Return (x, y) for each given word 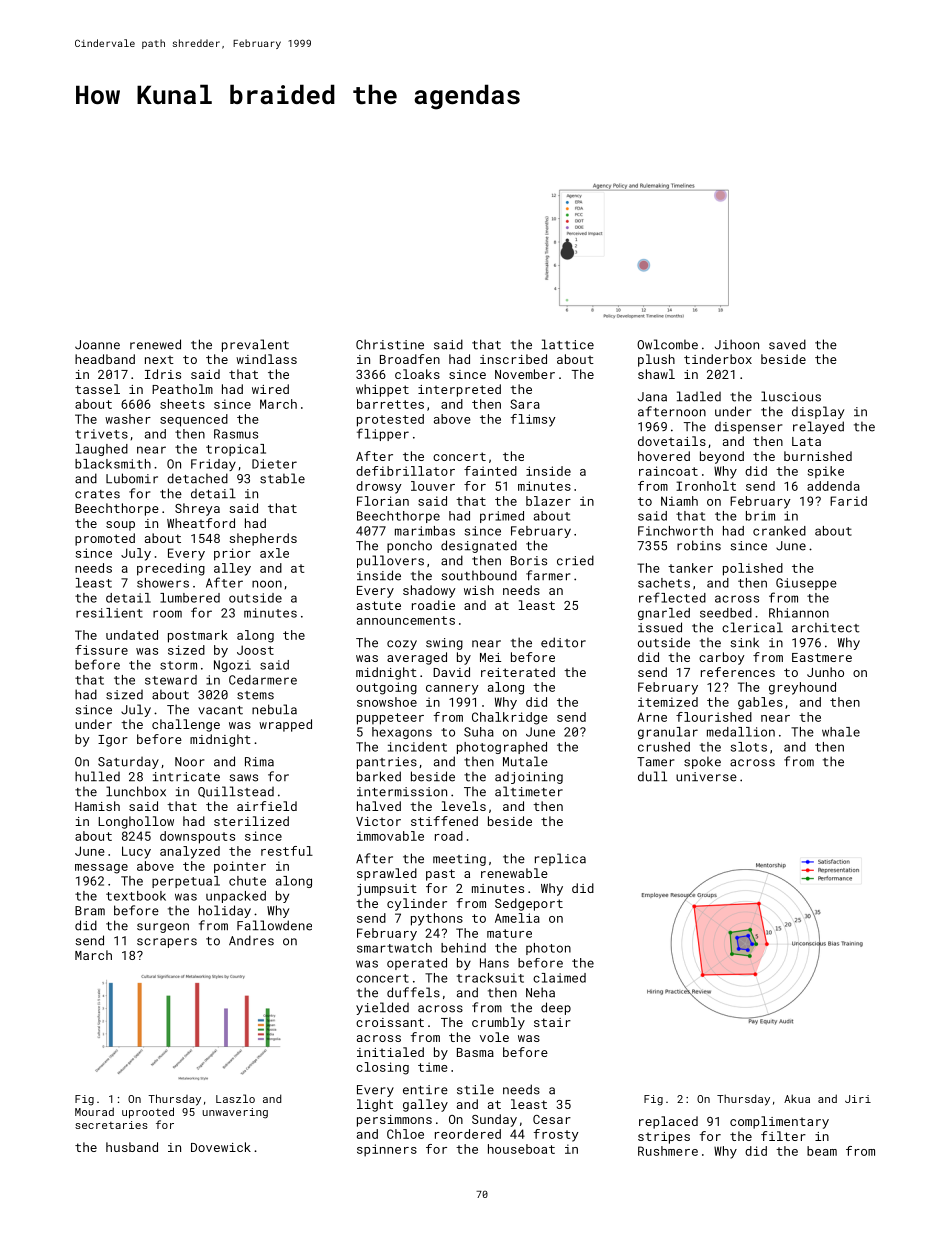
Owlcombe (667, 344)
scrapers (167, 943)
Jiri (858, 1099)
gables (760, 703)
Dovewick (221, 1147)
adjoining (529, 778)
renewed (155, 344)
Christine (390, 344)
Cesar (552, 1119)
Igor (113, 741)
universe (706, 777)
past (440, 875)
